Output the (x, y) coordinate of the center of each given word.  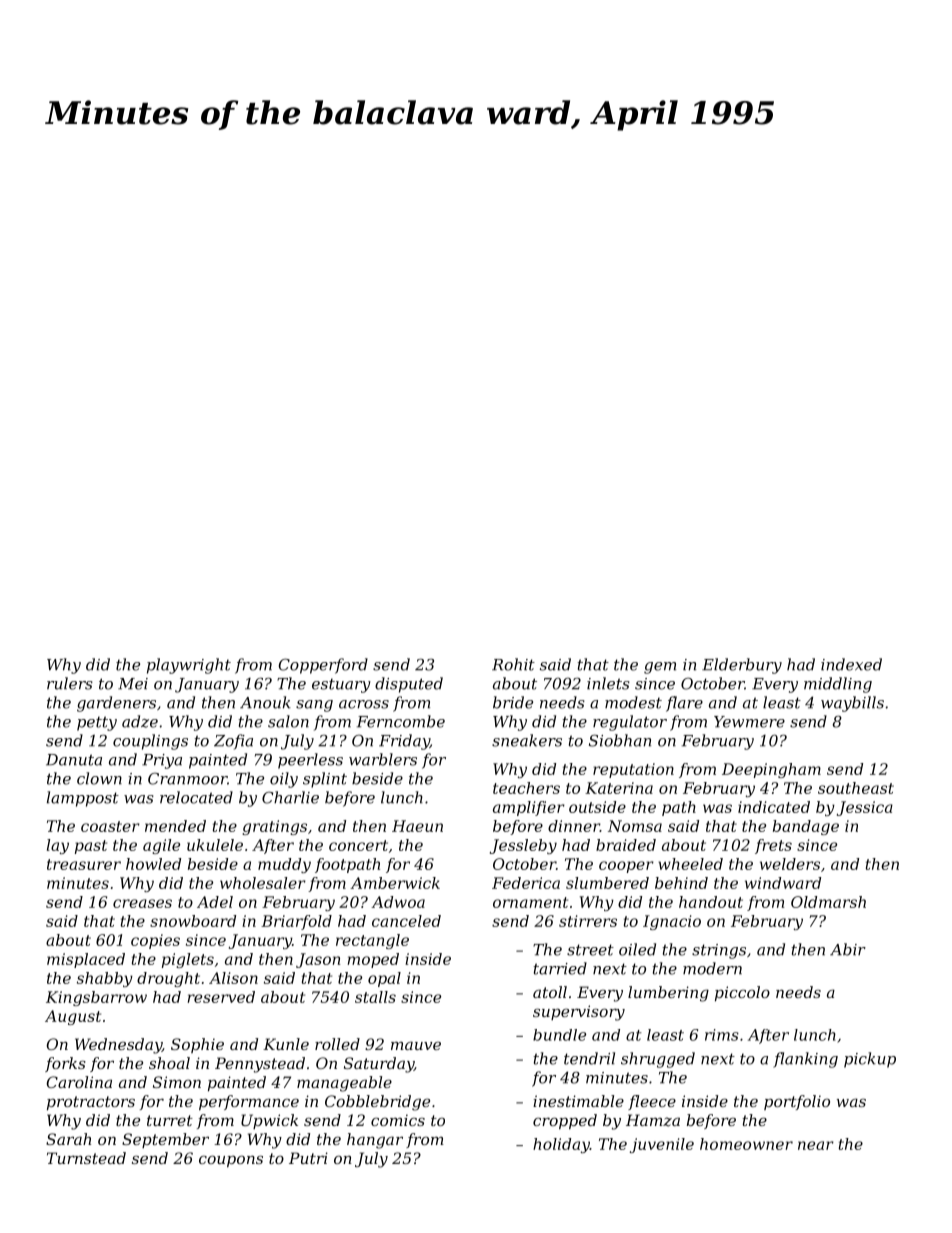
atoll (550, 992)
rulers (70, 683)
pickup (870, 1060)
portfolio (797, 1102)
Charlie (290, 797)
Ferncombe (401, 721)
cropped (565, 1121)
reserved (221, 997)
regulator (630, 723)
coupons (231, 1161)
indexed (851, 664)
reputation (633, 770)
